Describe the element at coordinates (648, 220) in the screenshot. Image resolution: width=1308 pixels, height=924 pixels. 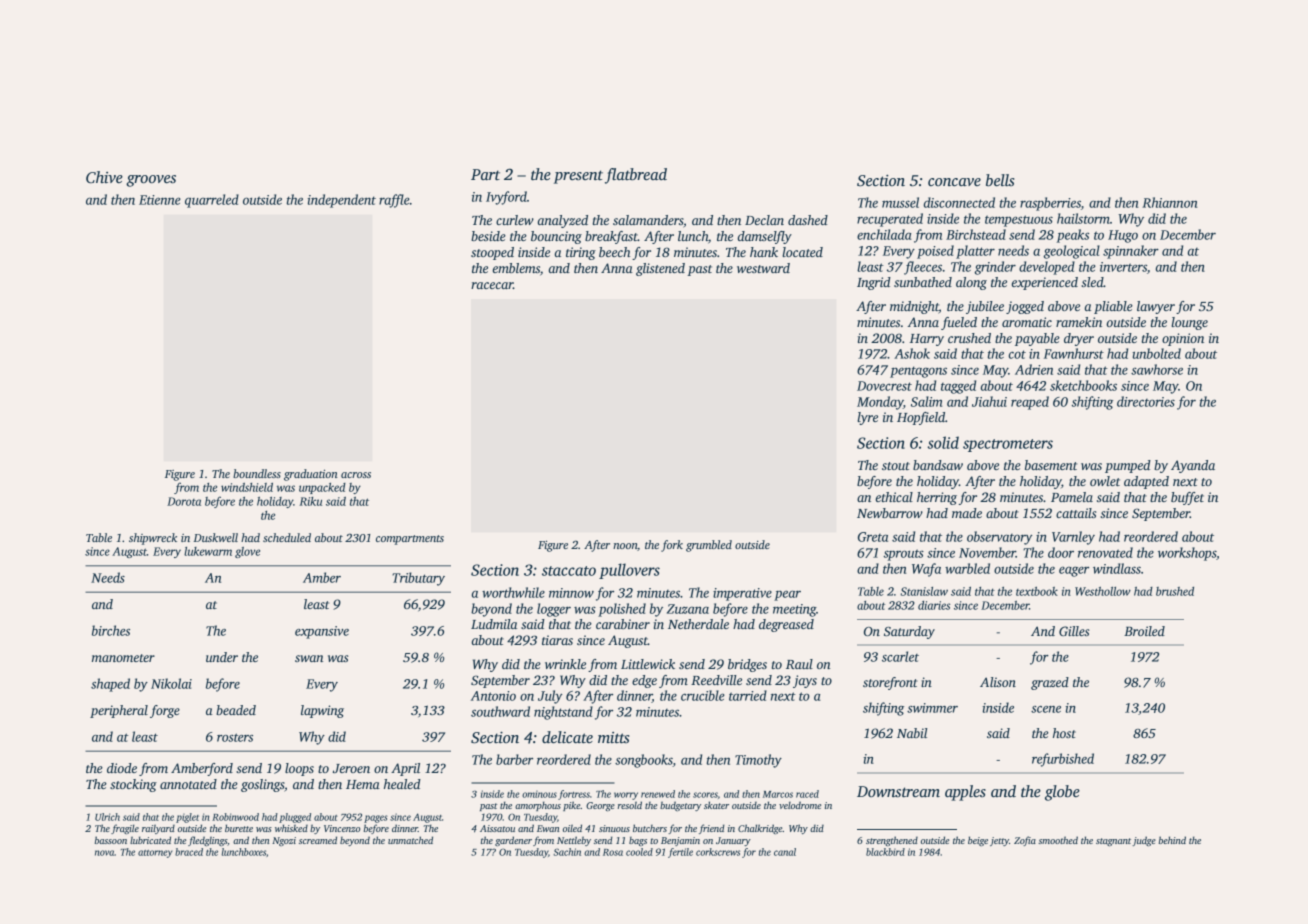
I see `salamanders` at that location.
